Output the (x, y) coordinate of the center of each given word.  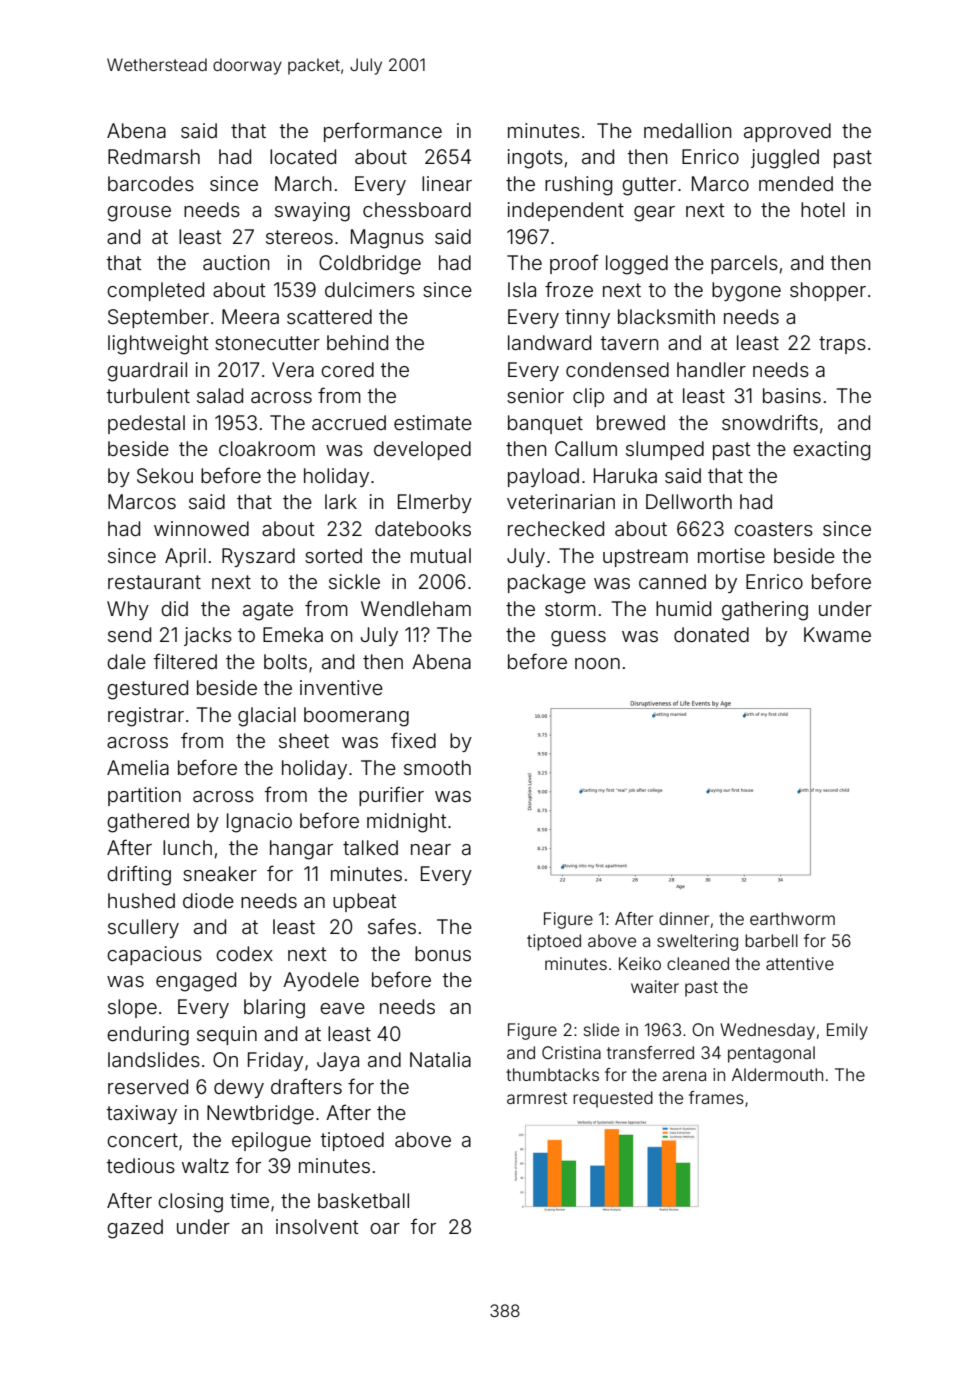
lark (341, 501)
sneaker (220, 873)
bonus (443, 953)
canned (672, 581)
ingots (535, 159)
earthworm (792, 918)
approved (787, 132)
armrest (537, 1098)
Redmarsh (154, 156)
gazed (135, 1229)
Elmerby (435, 503)
